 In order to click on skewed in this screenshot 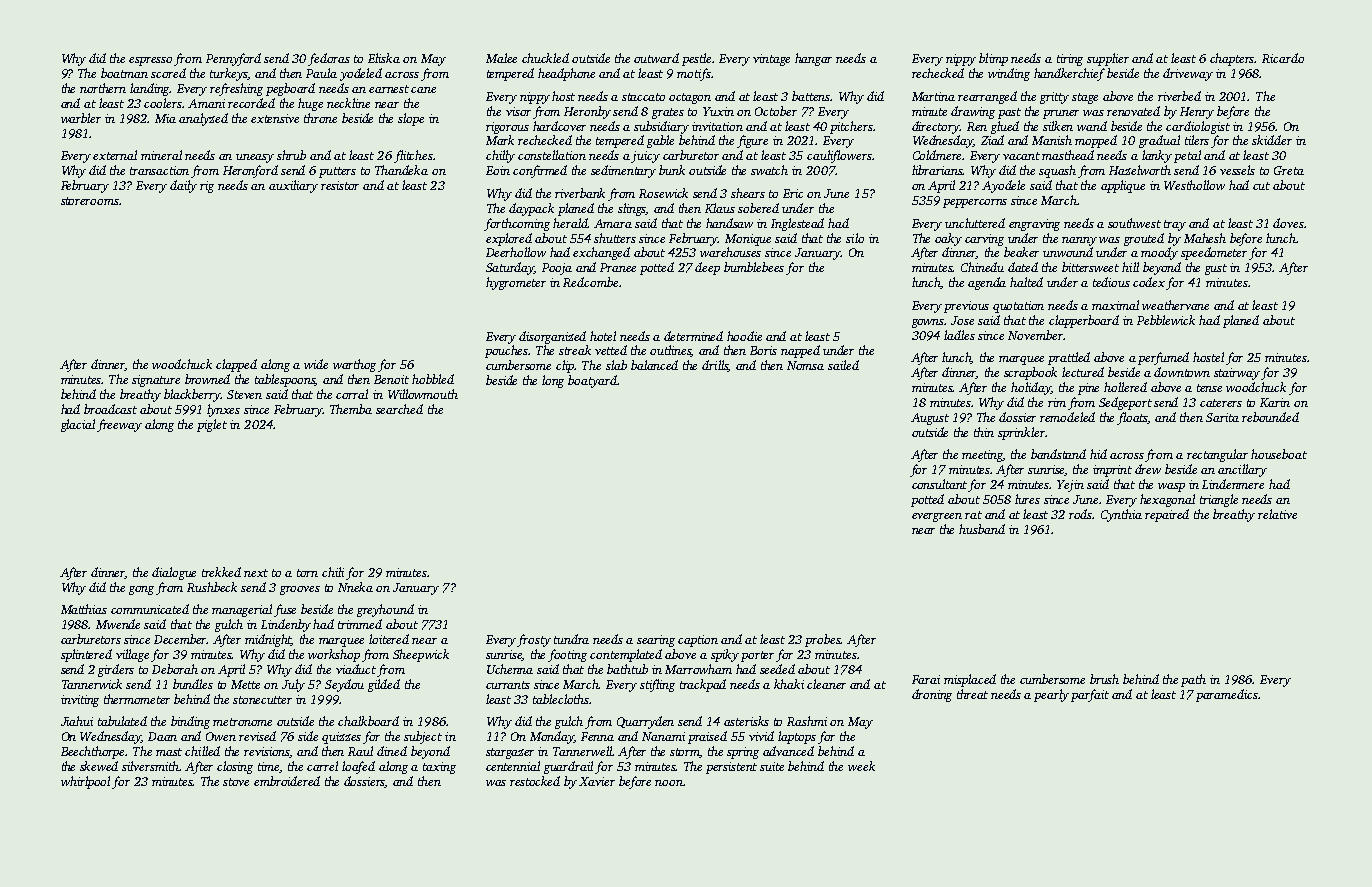, I will do `click(99, 766)`.
